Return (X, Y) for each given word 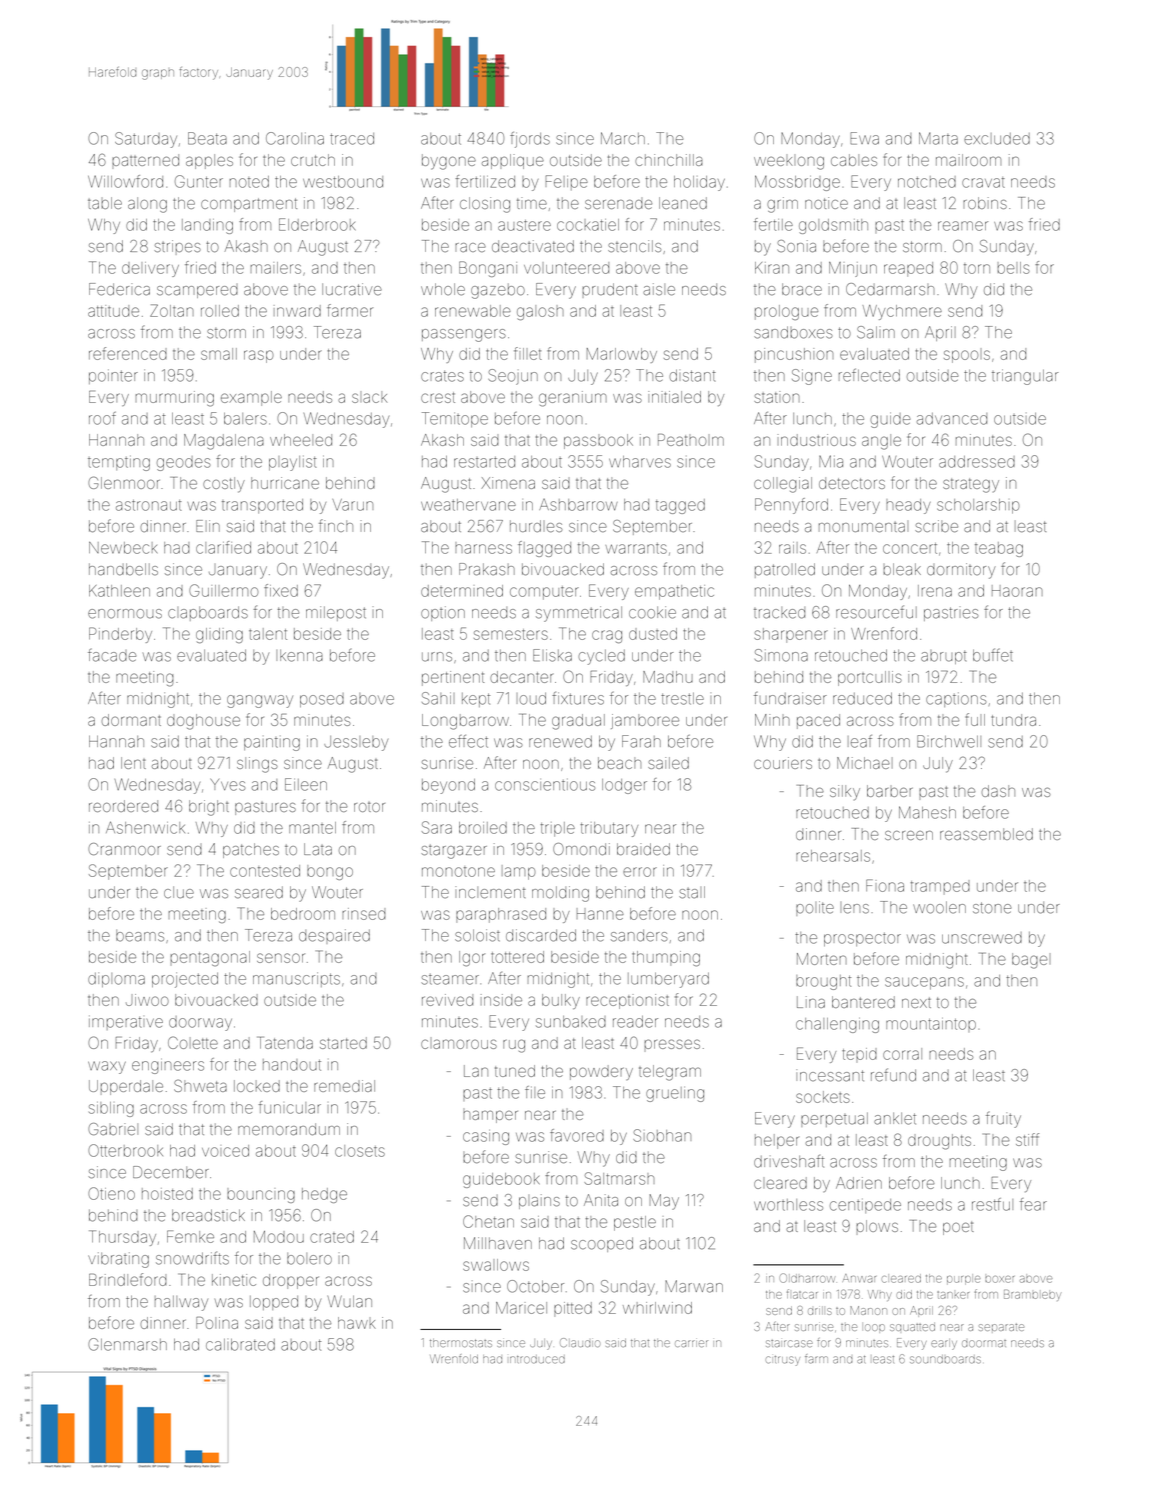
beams (140, 936)
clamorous (459, 1044)
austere (524, 225)
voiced (225, 1151)
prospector (862, 939)
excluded (997, 139)
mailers (276, 268)
